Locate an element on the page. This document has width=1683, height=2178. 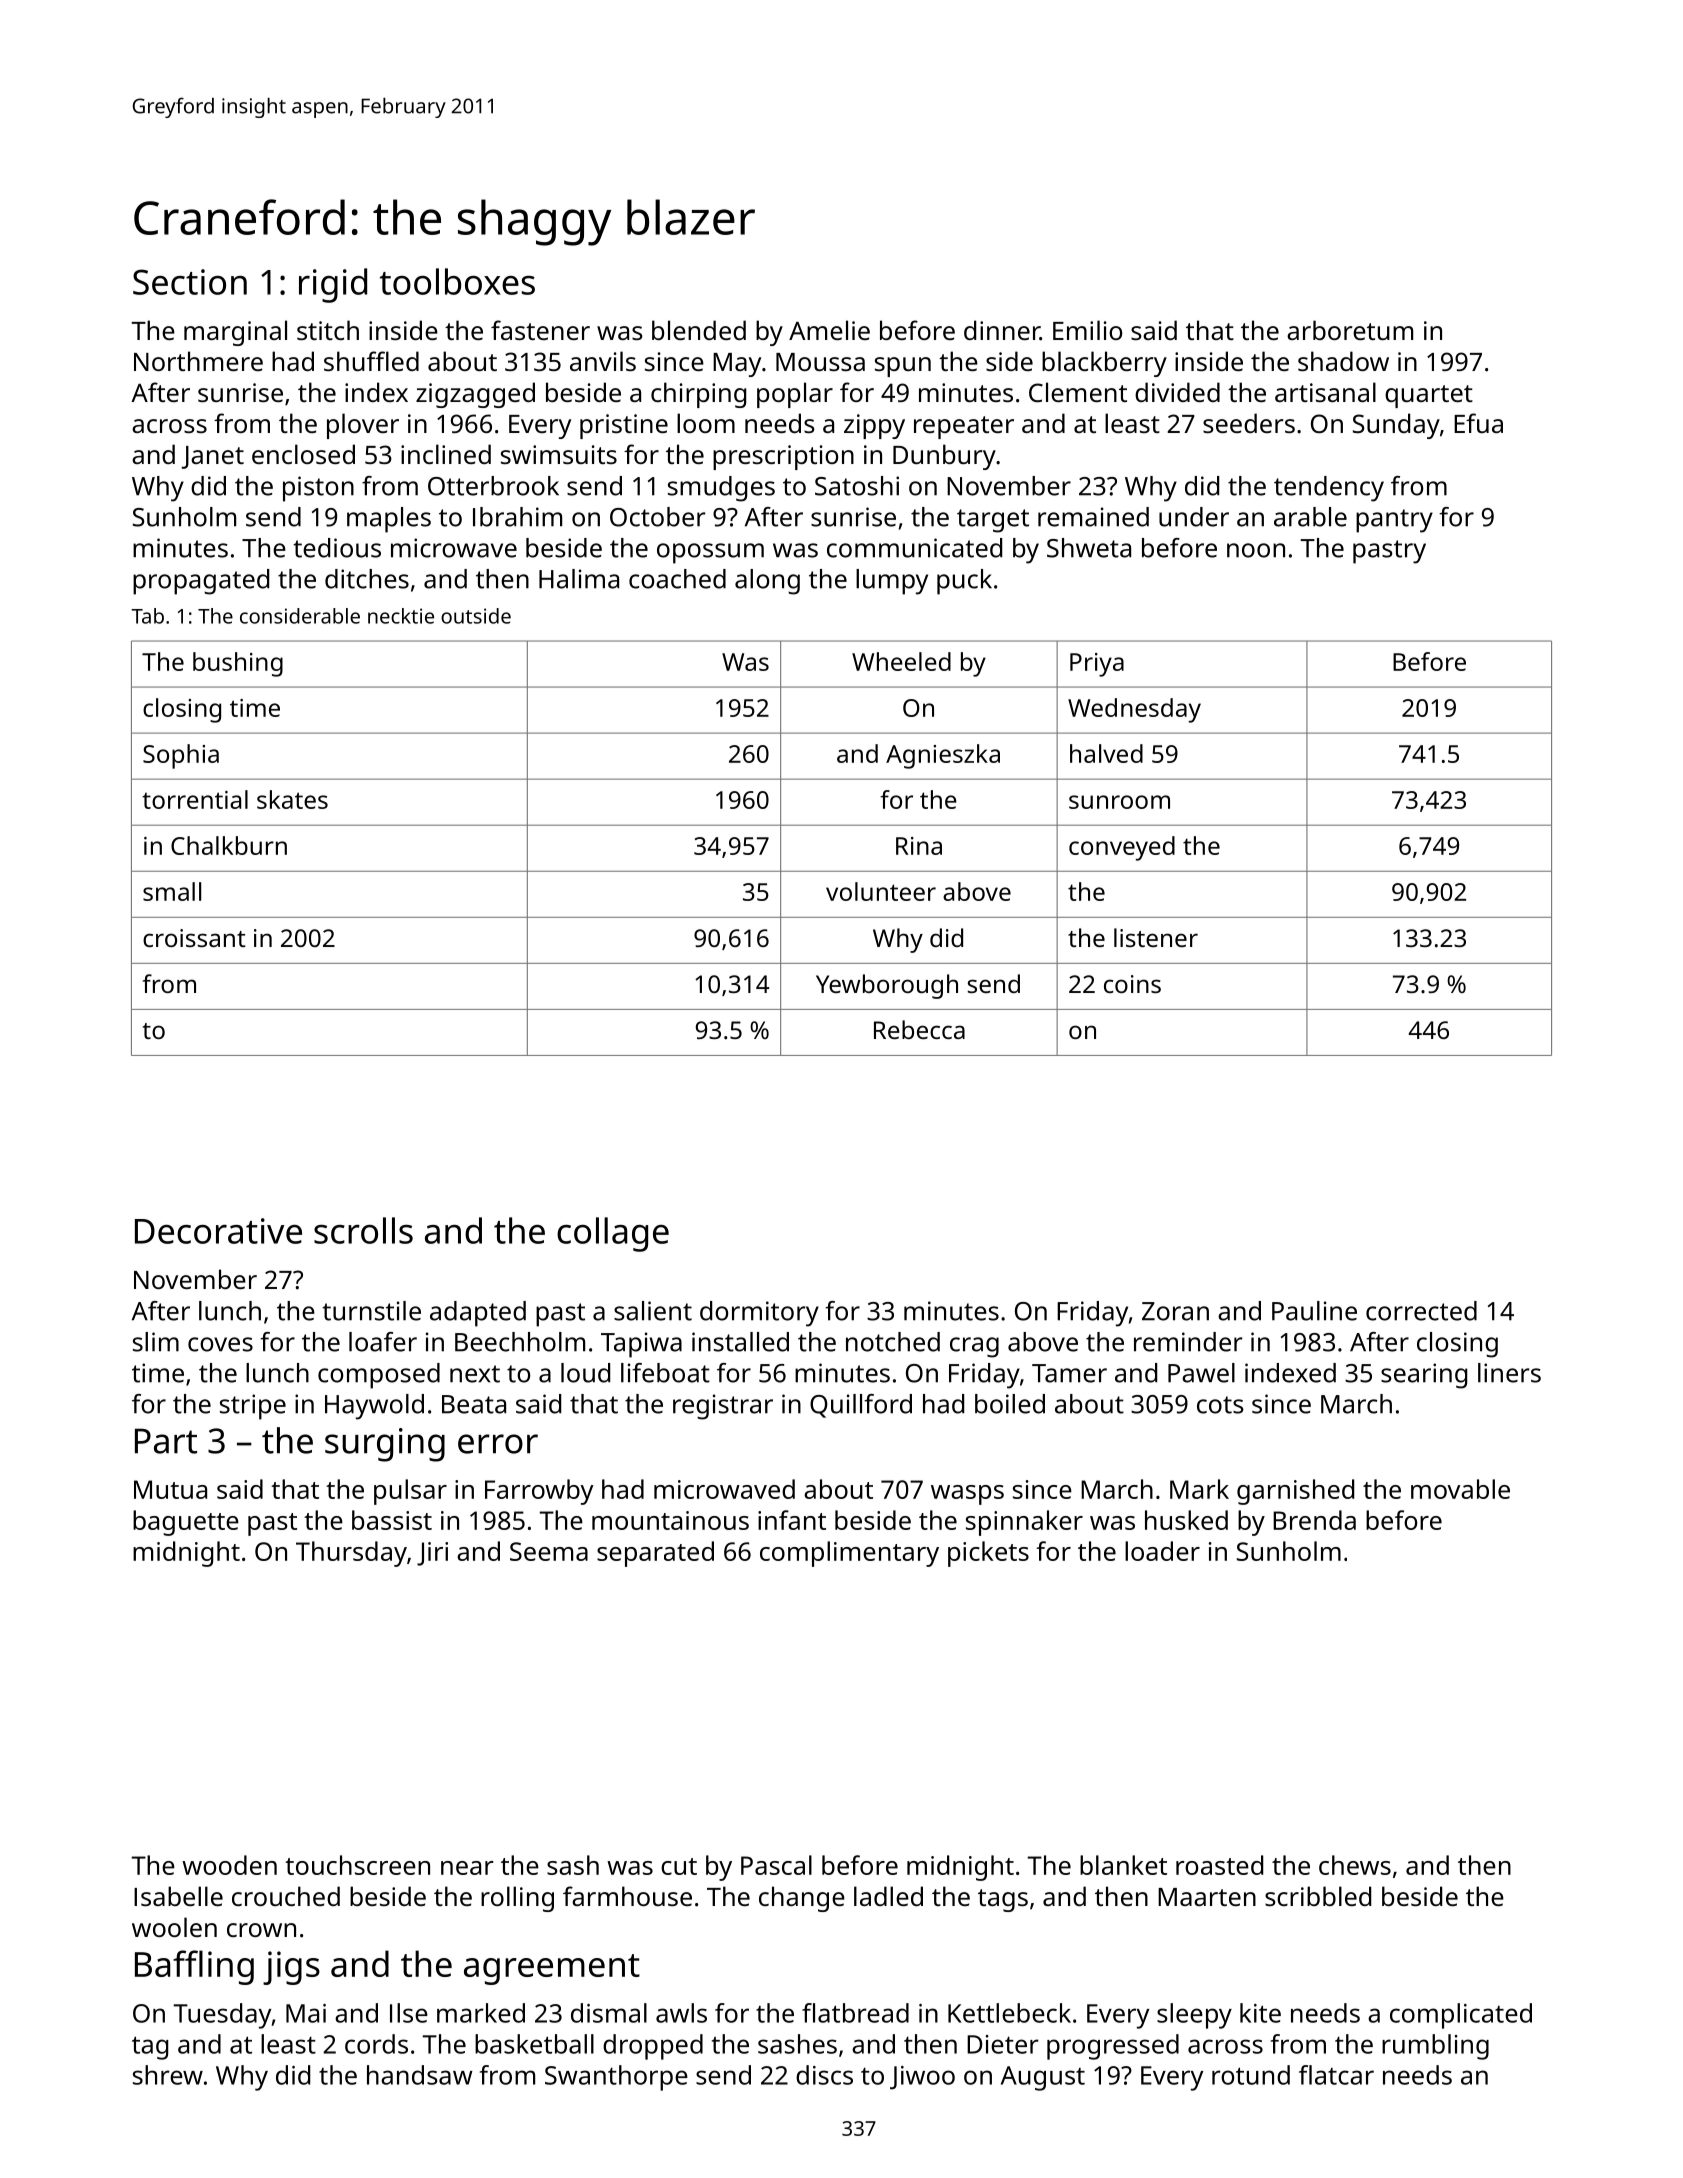
Agnieszka is located at coordinates (943, 756).
